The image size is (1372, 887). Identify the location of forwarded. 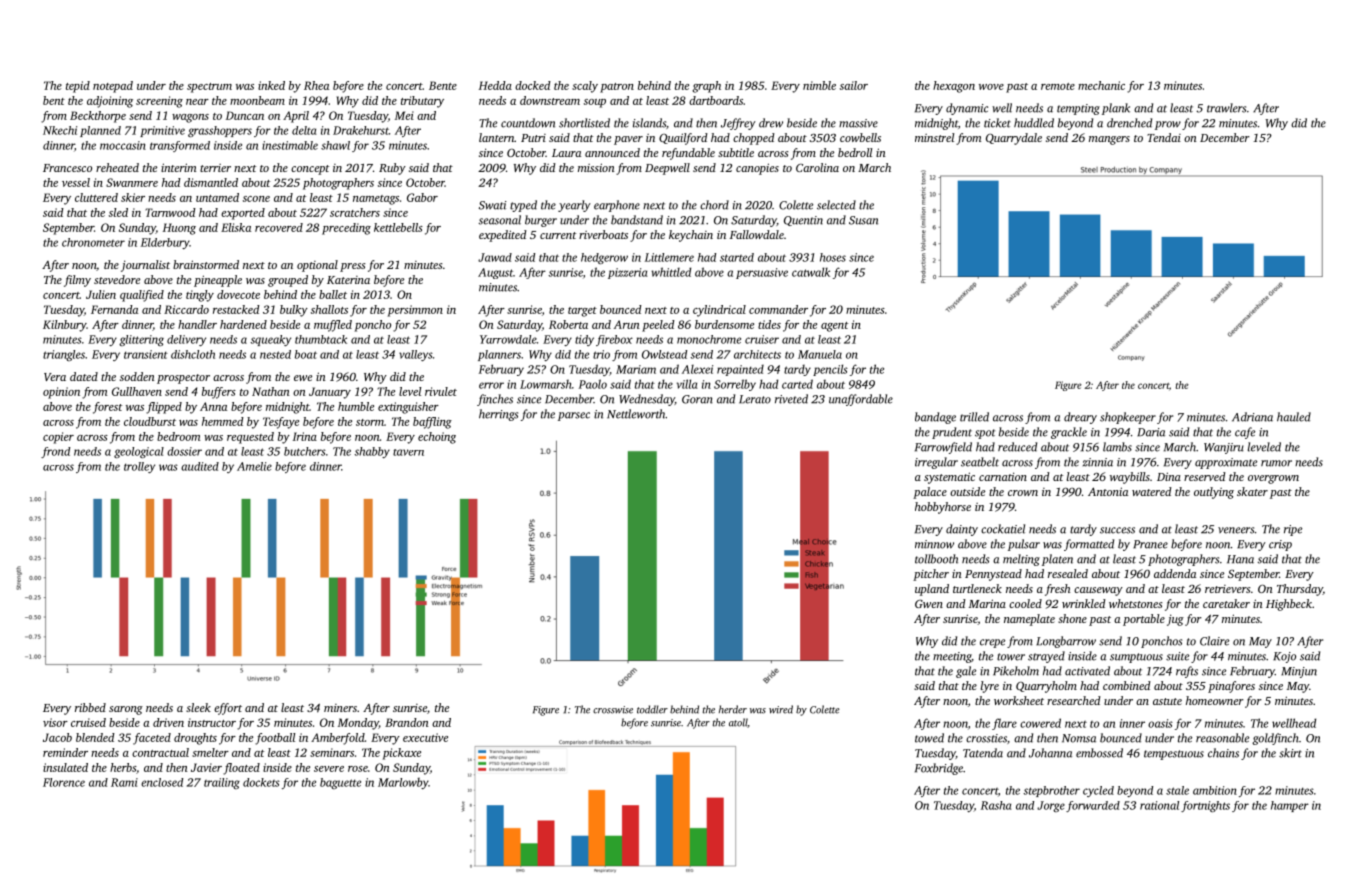
(1093, 806).
